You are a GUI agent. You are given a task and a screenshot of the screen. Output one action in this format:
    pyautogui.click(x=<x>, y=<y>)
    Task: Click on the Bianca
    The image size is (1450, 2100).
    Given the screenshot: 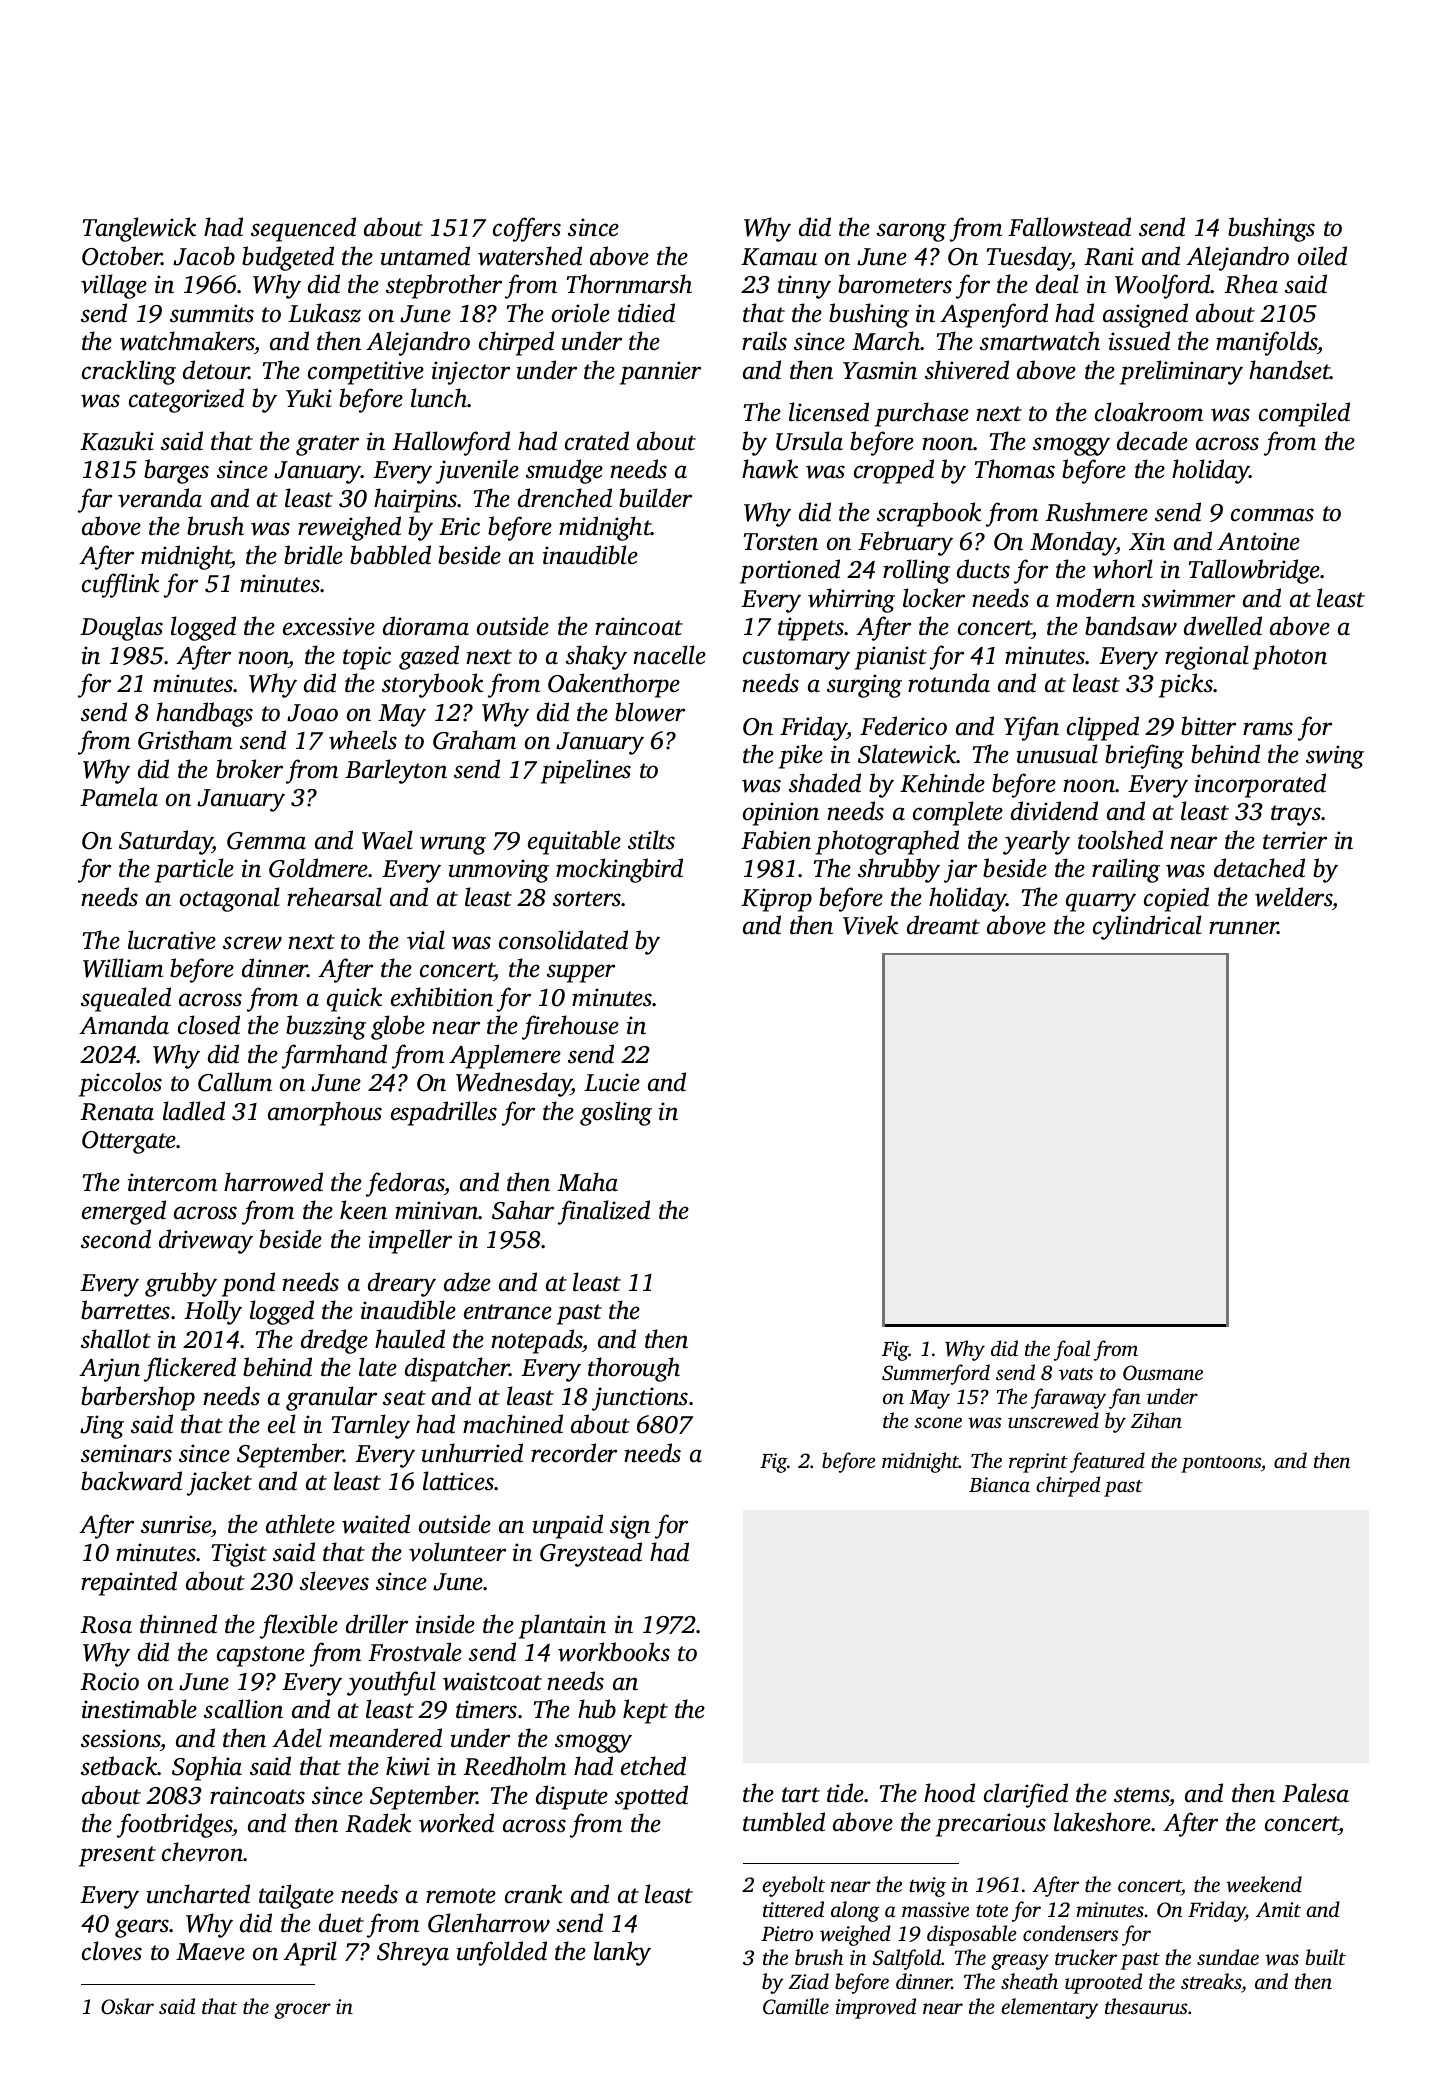 What is the action you would take?
    pyautogui.click(x=999, y=1484)
